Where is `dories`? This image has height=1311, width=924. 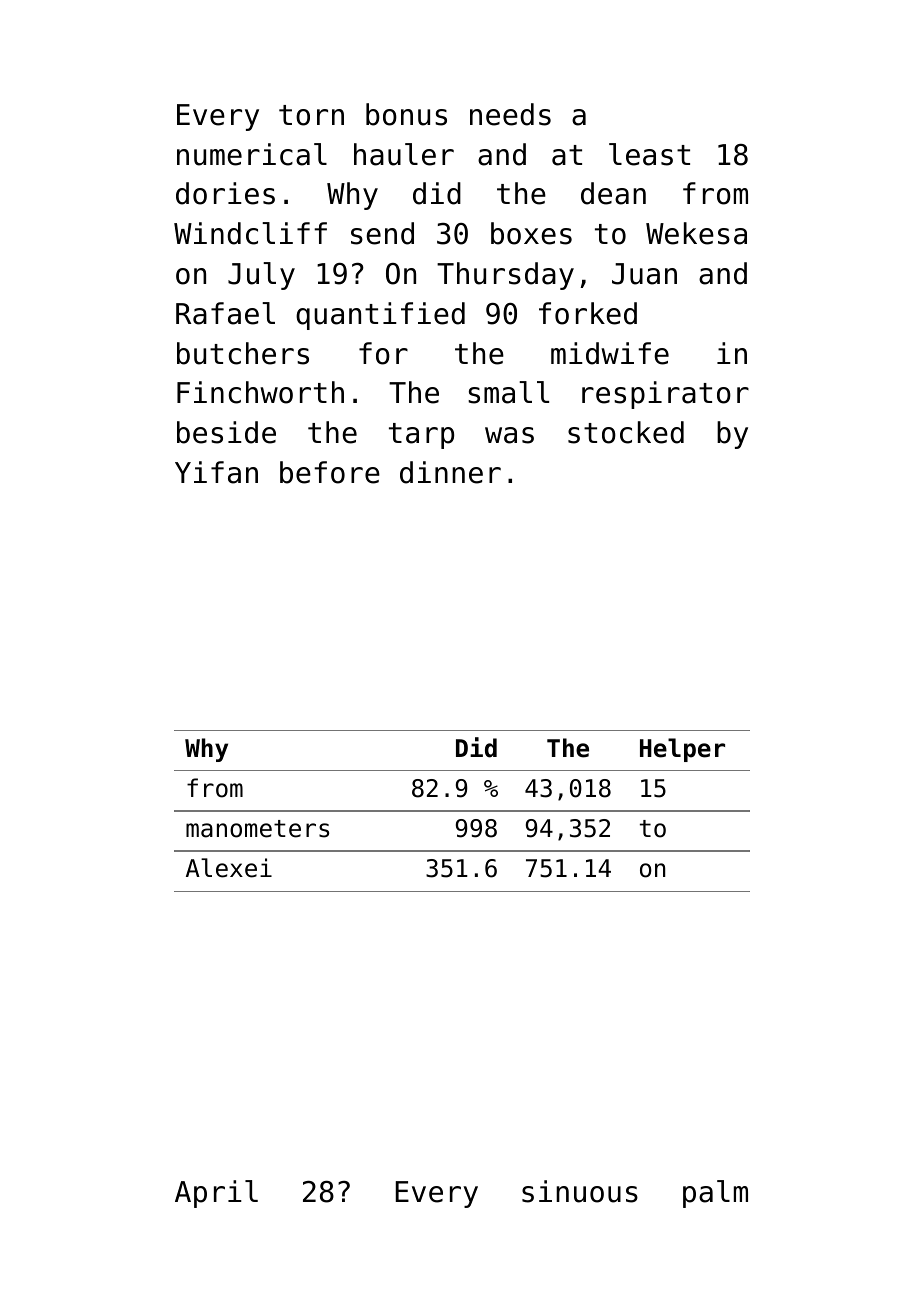
dories is located at coordinates (225, 193).
